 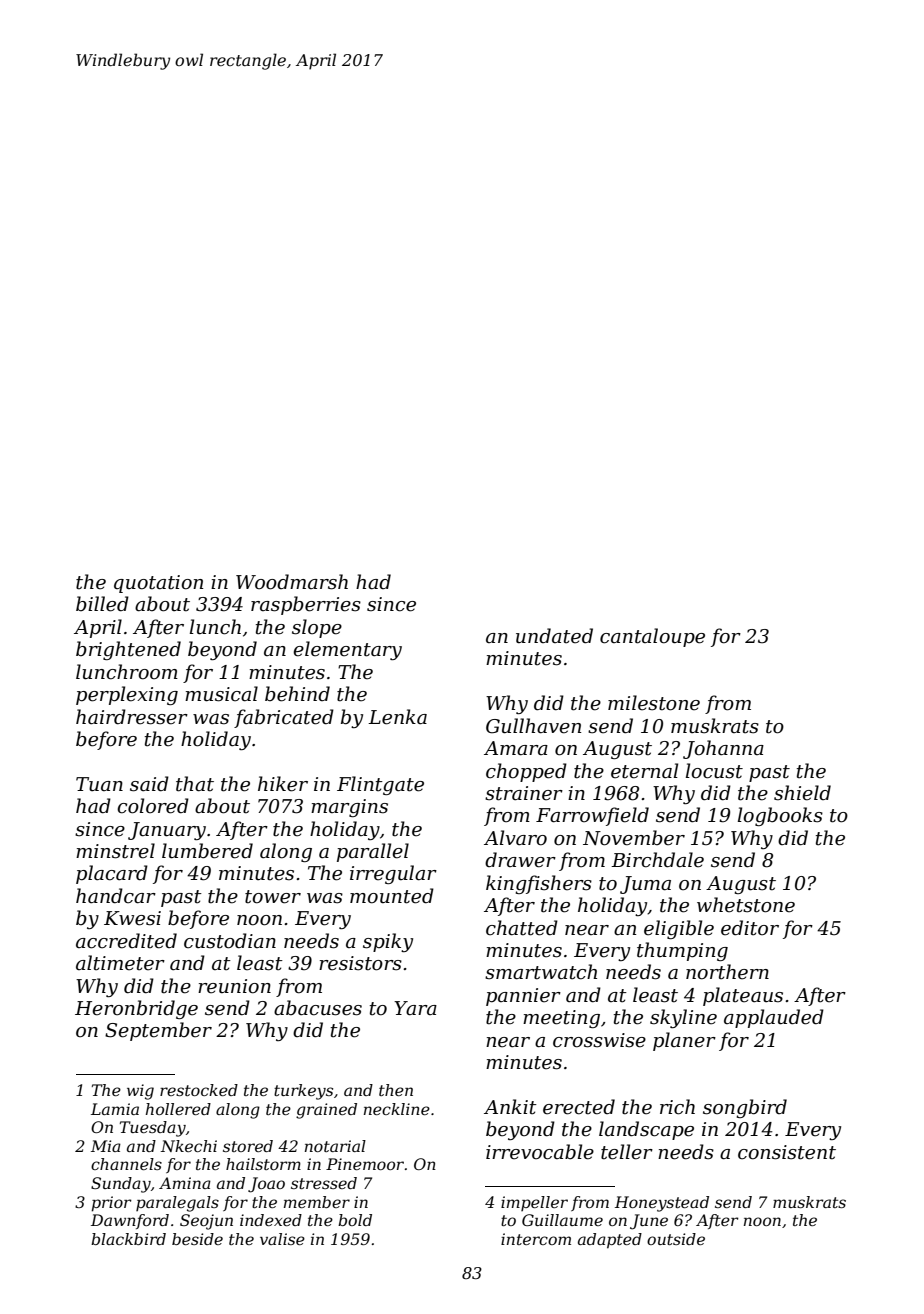 What do you see at coordinates (128, 650) in the screenshot?
I see `brightened` at bounding box center [128, 650].
